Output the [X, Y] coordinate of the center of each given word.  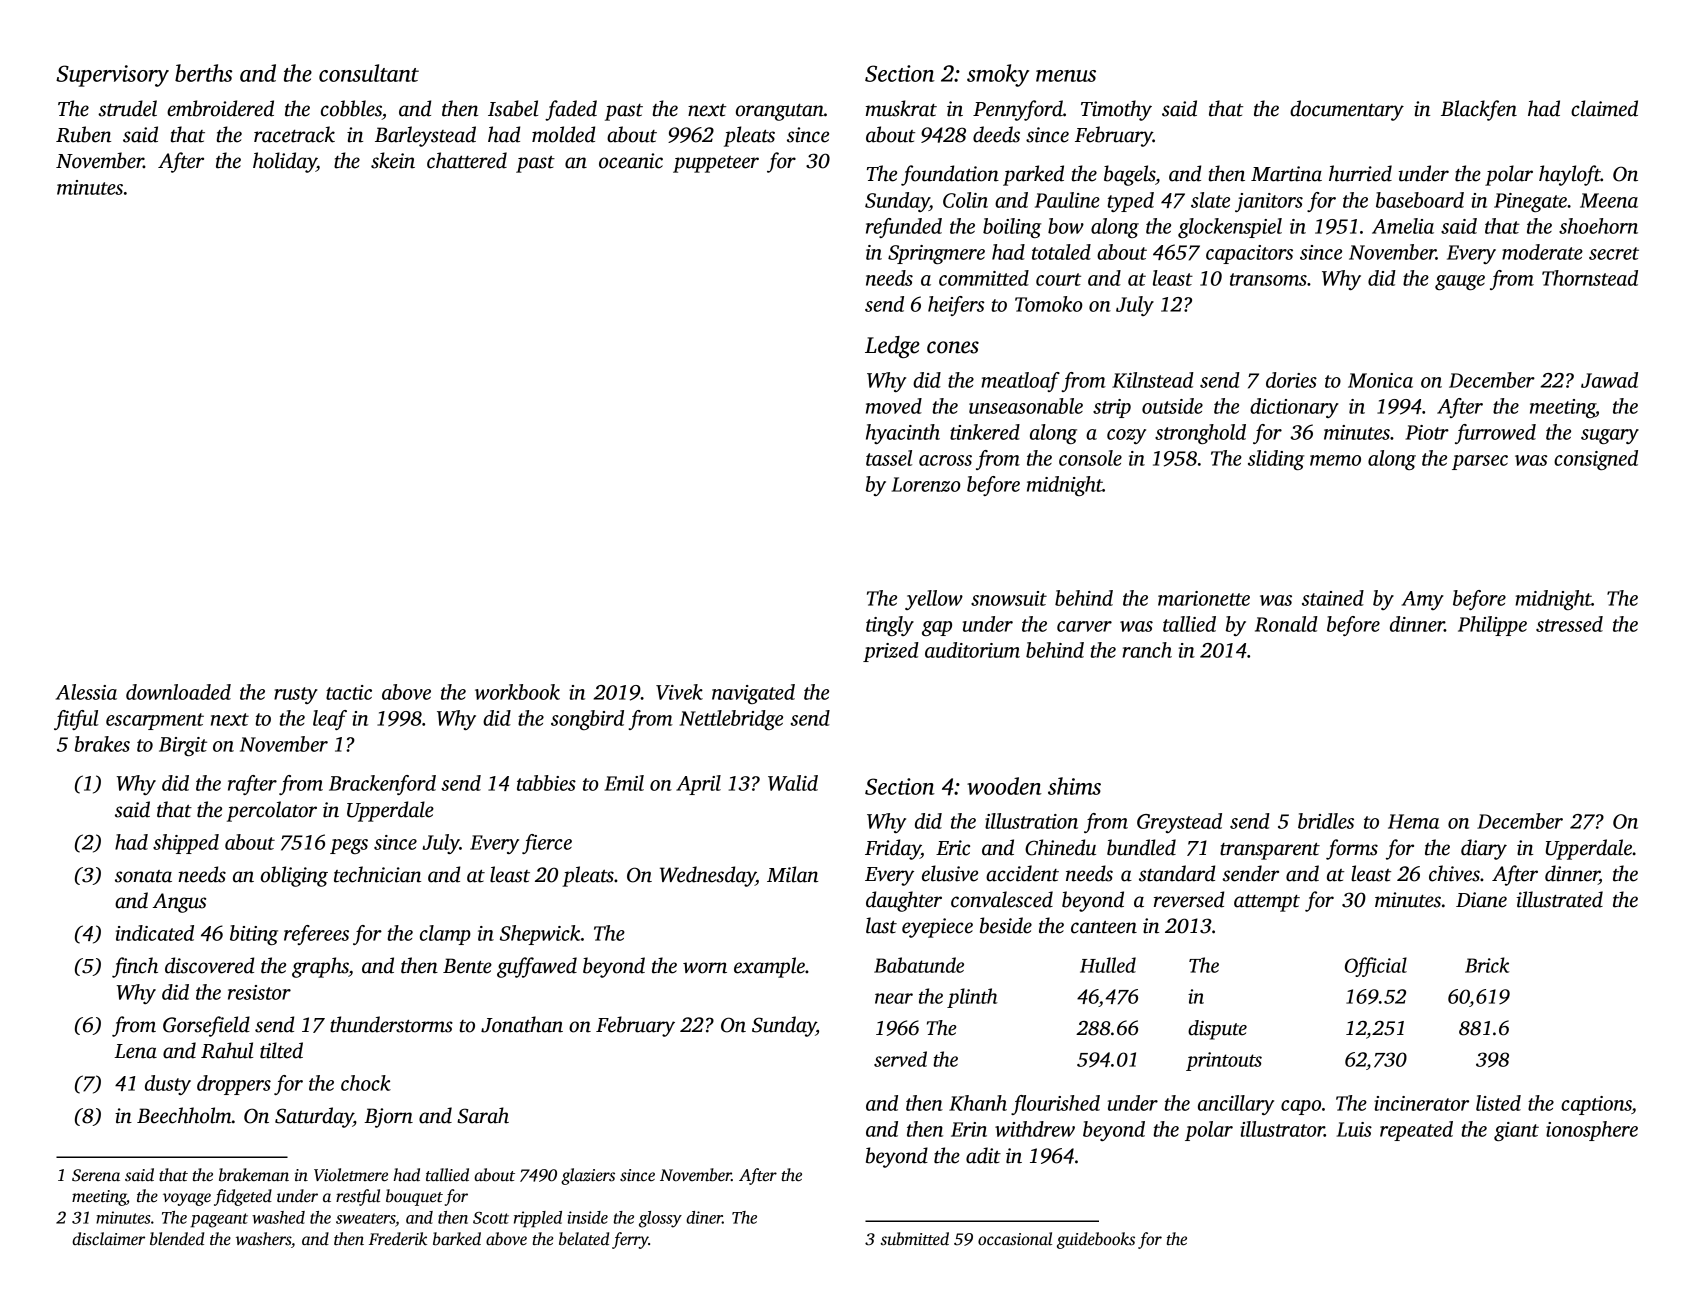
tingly [890, 626]
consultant [369, 73]
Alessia [86, 692]
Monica [1380, 380]
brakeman [254, 1175]
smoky [998, 75]
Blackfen [1479, 110]
